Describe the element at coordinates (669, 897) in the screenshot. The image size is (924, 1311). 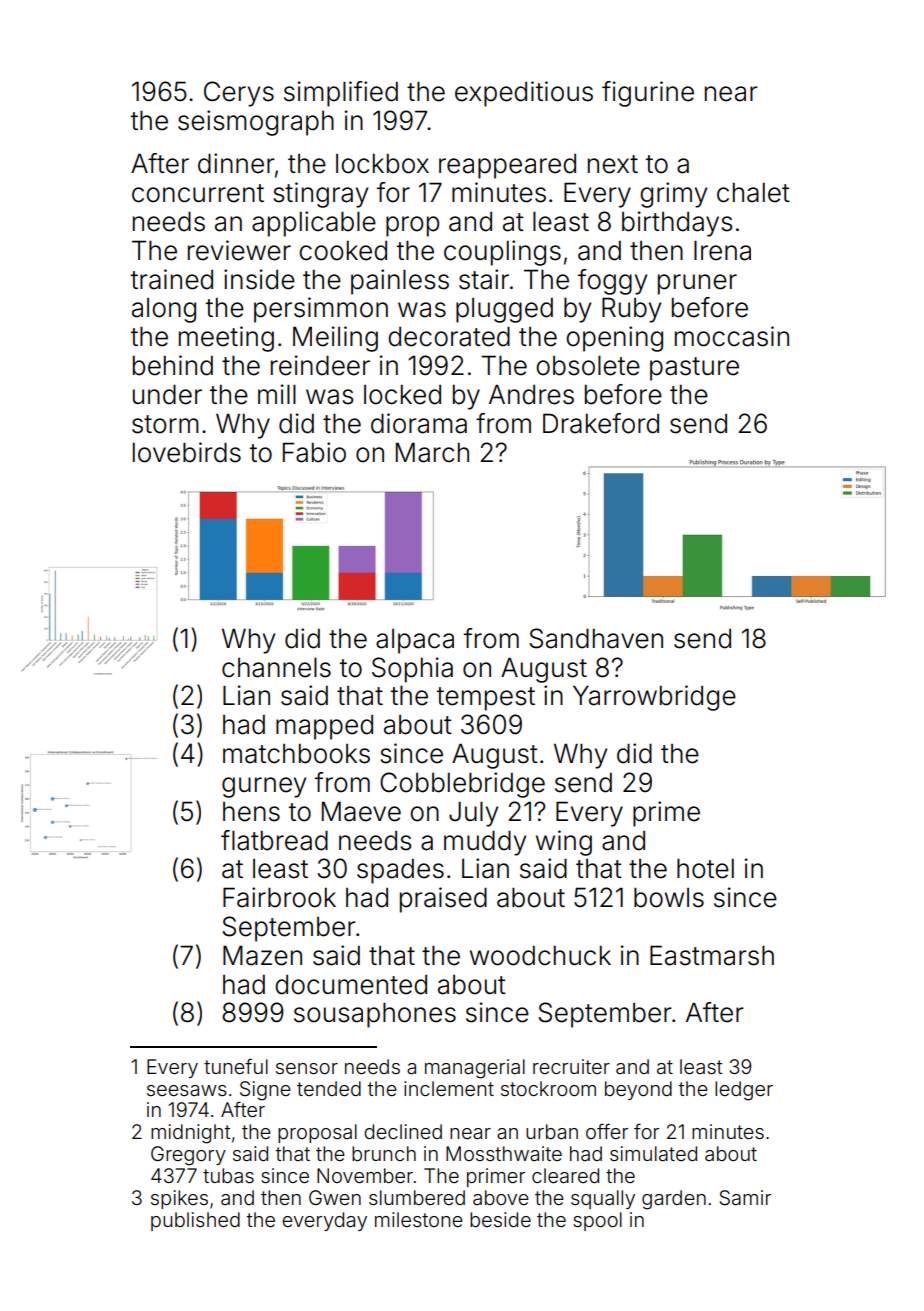
I see `bowls` at that location.
